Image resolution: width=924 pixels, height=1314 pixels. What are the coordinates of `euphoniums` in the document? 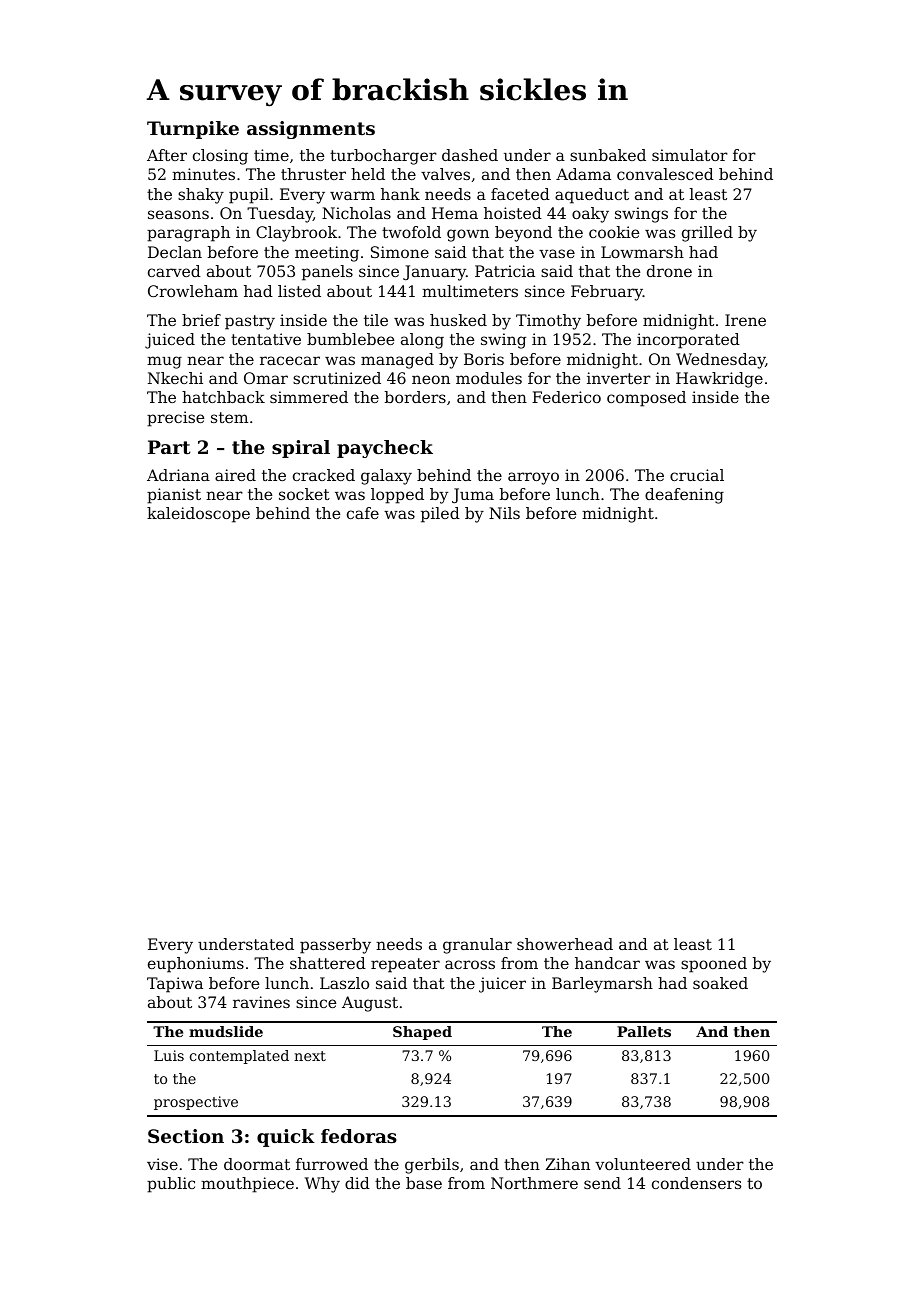 It's located at (196, 965).
